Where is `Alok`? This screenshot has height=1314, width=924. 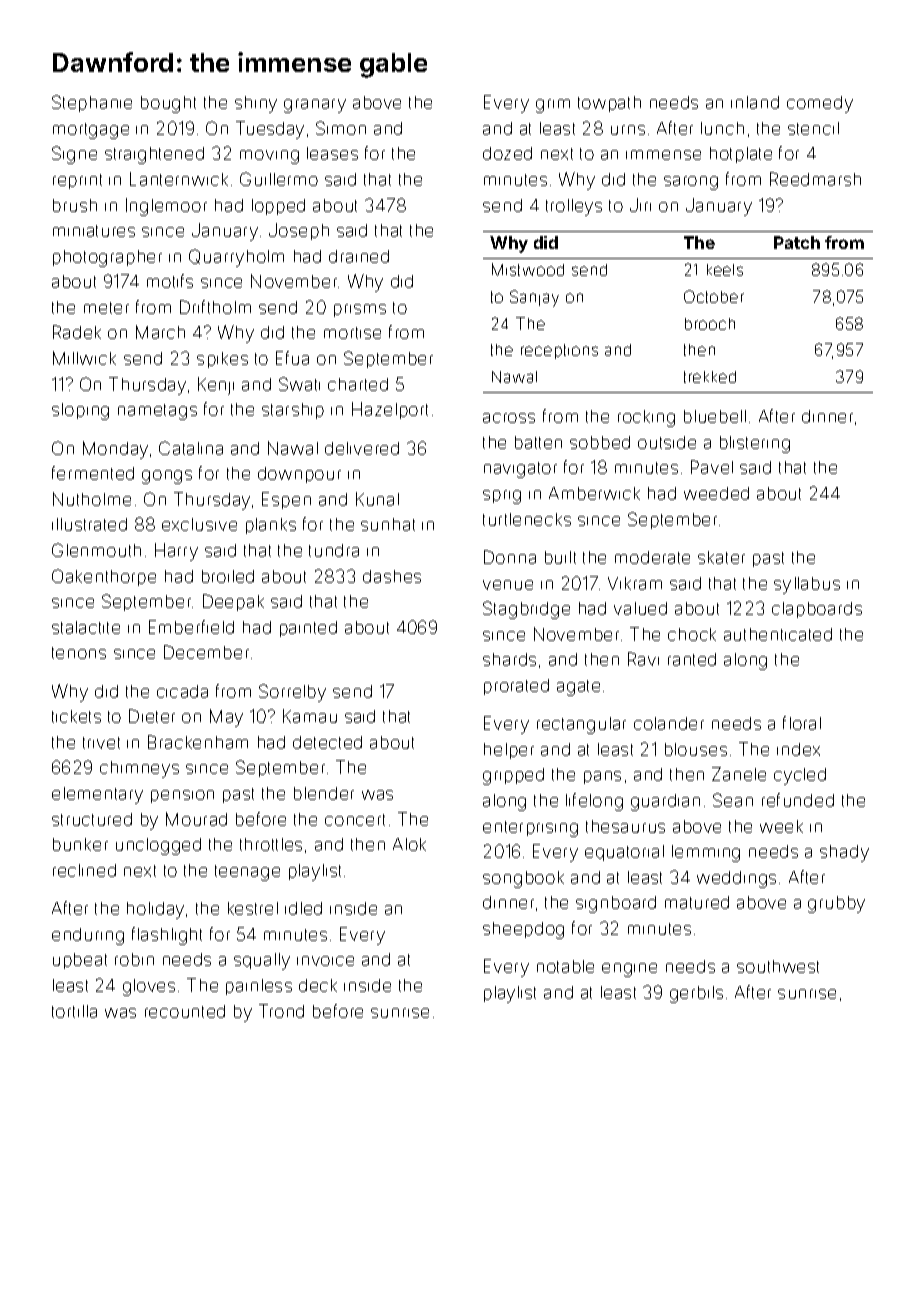 Alok is located at coordinates (409, 844).
